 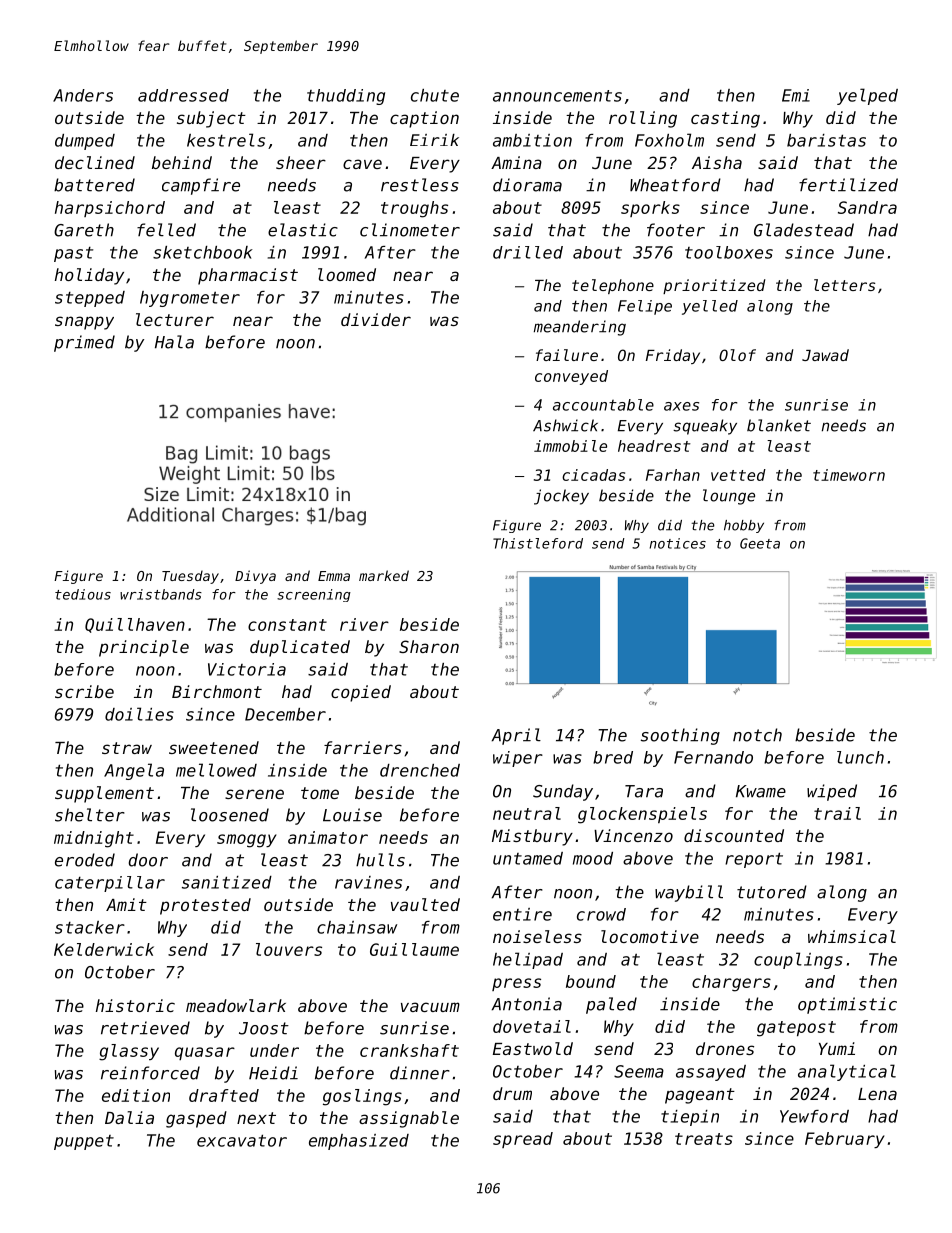 What do you see at coordinates (363, 747) in the document?
I see `farriers` at bounding box center [363, 747].
